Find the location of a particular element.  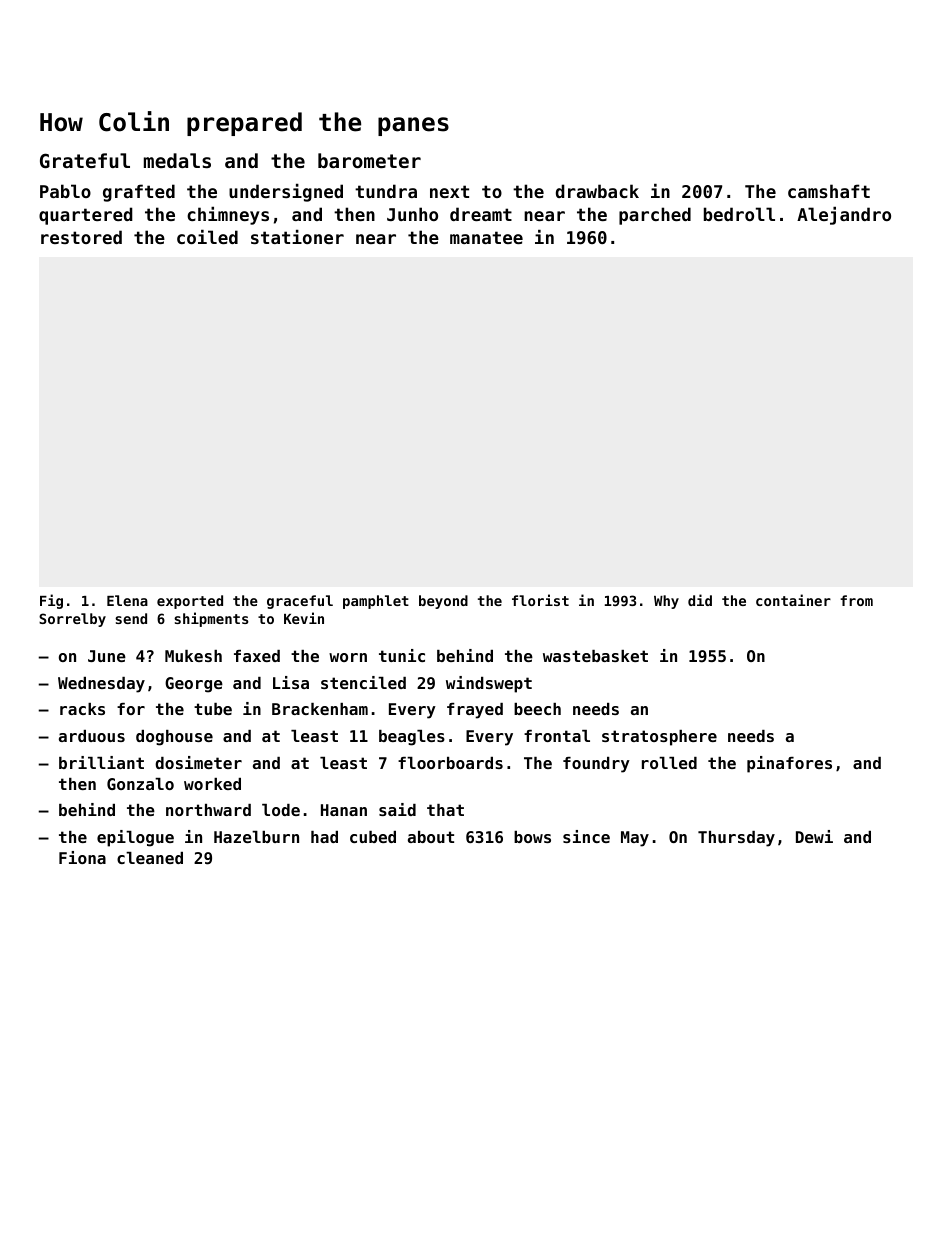

from is located at coordinates (856, 600).
